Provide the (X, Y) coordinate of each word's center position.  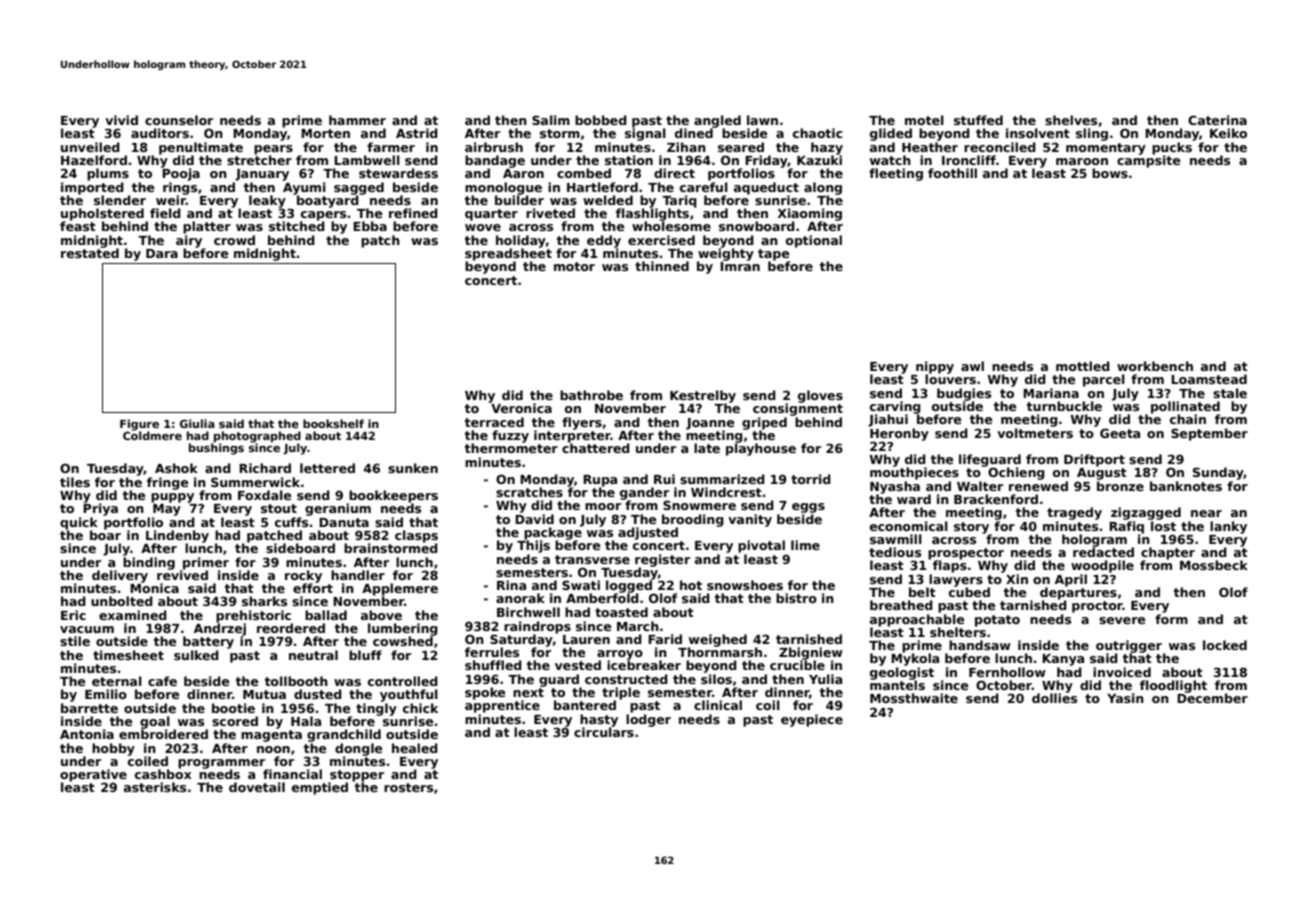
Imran (740, 266)
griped (764, 423)
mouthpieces (914, 473)
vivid (121, 120)
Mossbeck (1214, 565)
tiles (75, 482)
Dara (162, 253)
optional (814, 241)
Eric (73, 615)
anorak (520, 598)
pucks (1172, 148)
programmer (221, 764)
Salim (551, 120)
